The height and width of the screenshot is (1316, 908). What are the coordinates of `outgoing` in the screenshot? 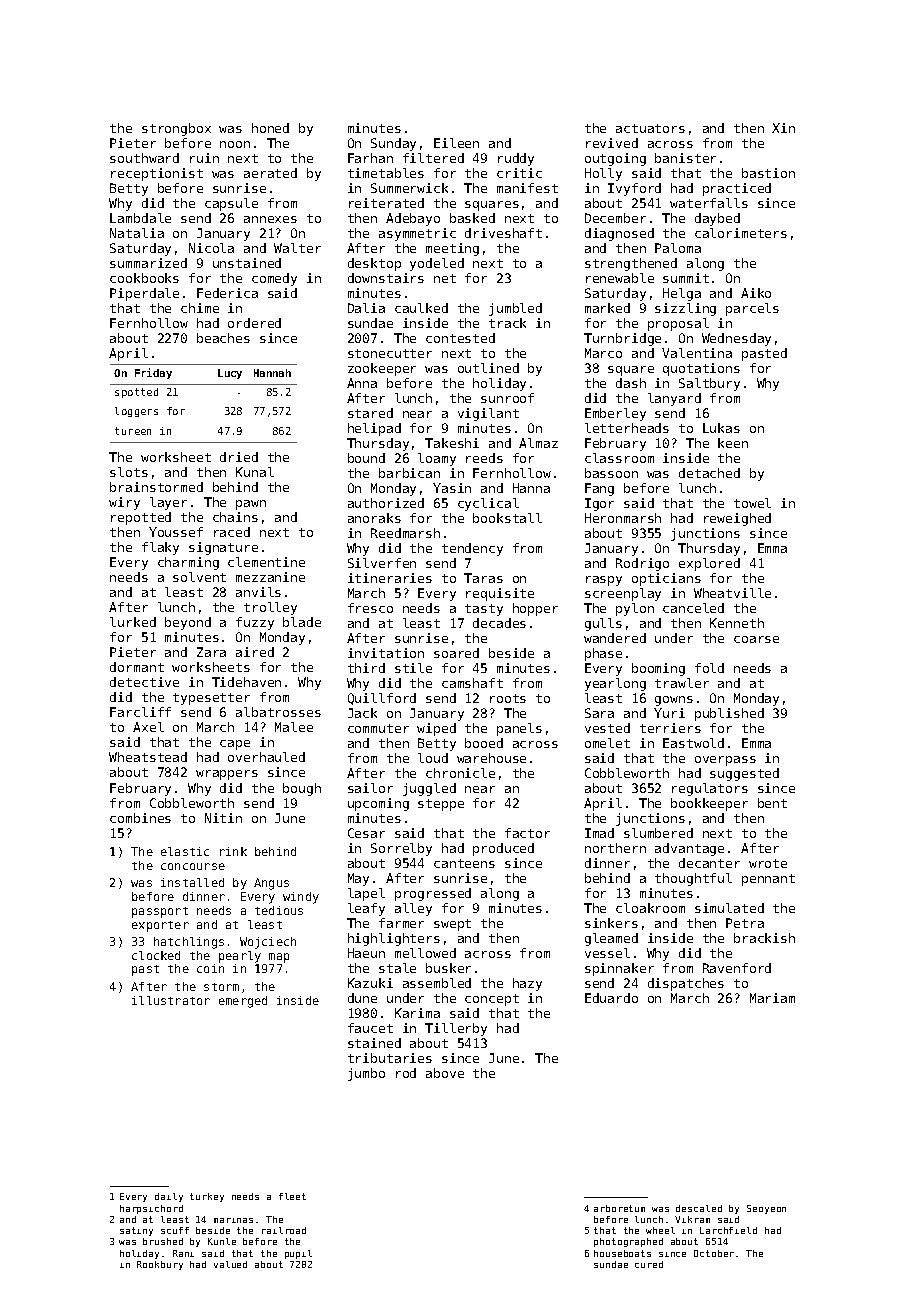 It's located at (615, 159).
